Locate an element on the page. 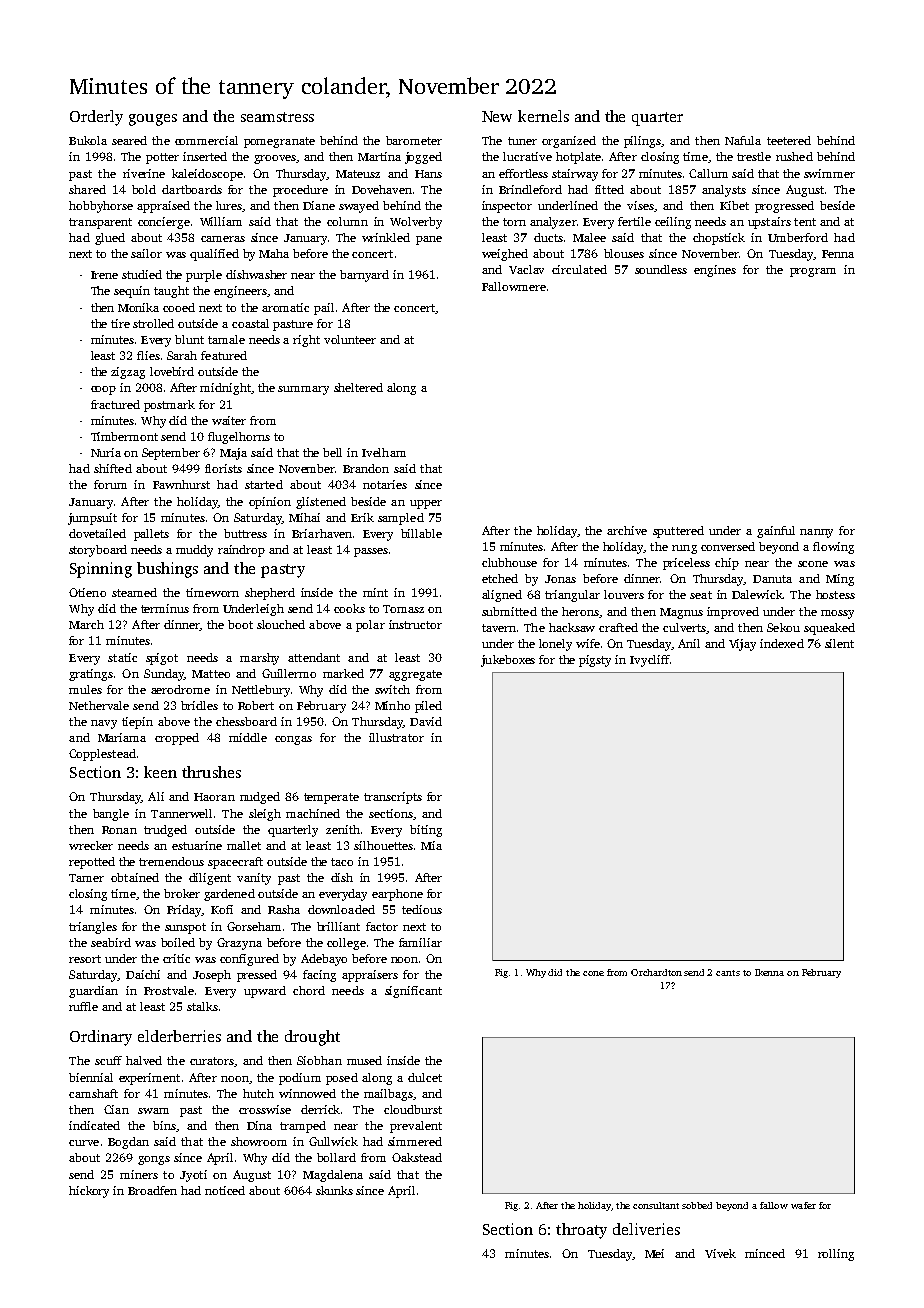 Image resolution: width=924 pixels, height=1308 pixels. illustrator is located at coordinates (396, 737).
